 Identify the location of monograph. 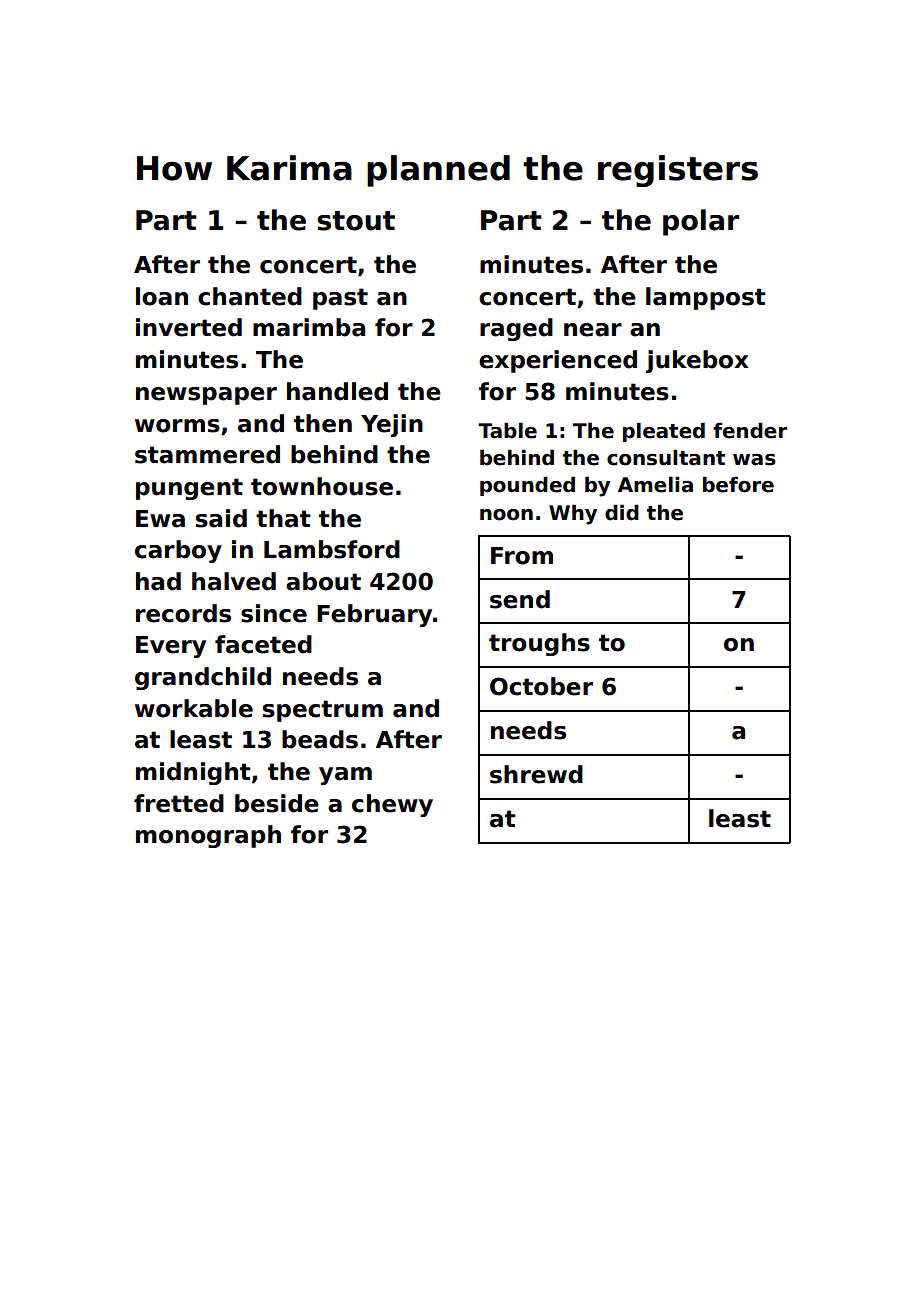
(208, 836).
